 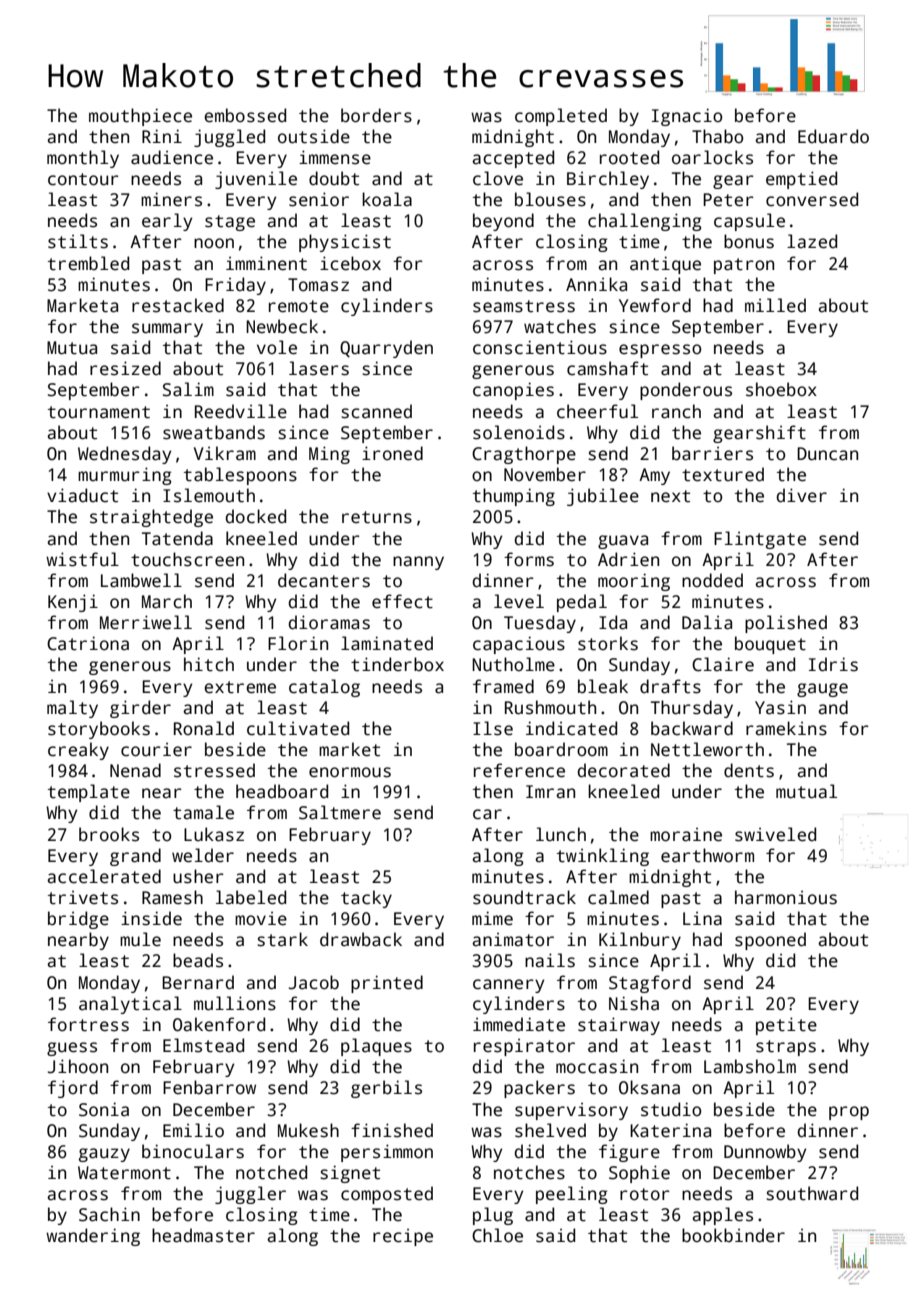 What do you see at coordinates (340, 812) in the screenshot?
I see `Saltmere` at bounding box center [340, 812].
